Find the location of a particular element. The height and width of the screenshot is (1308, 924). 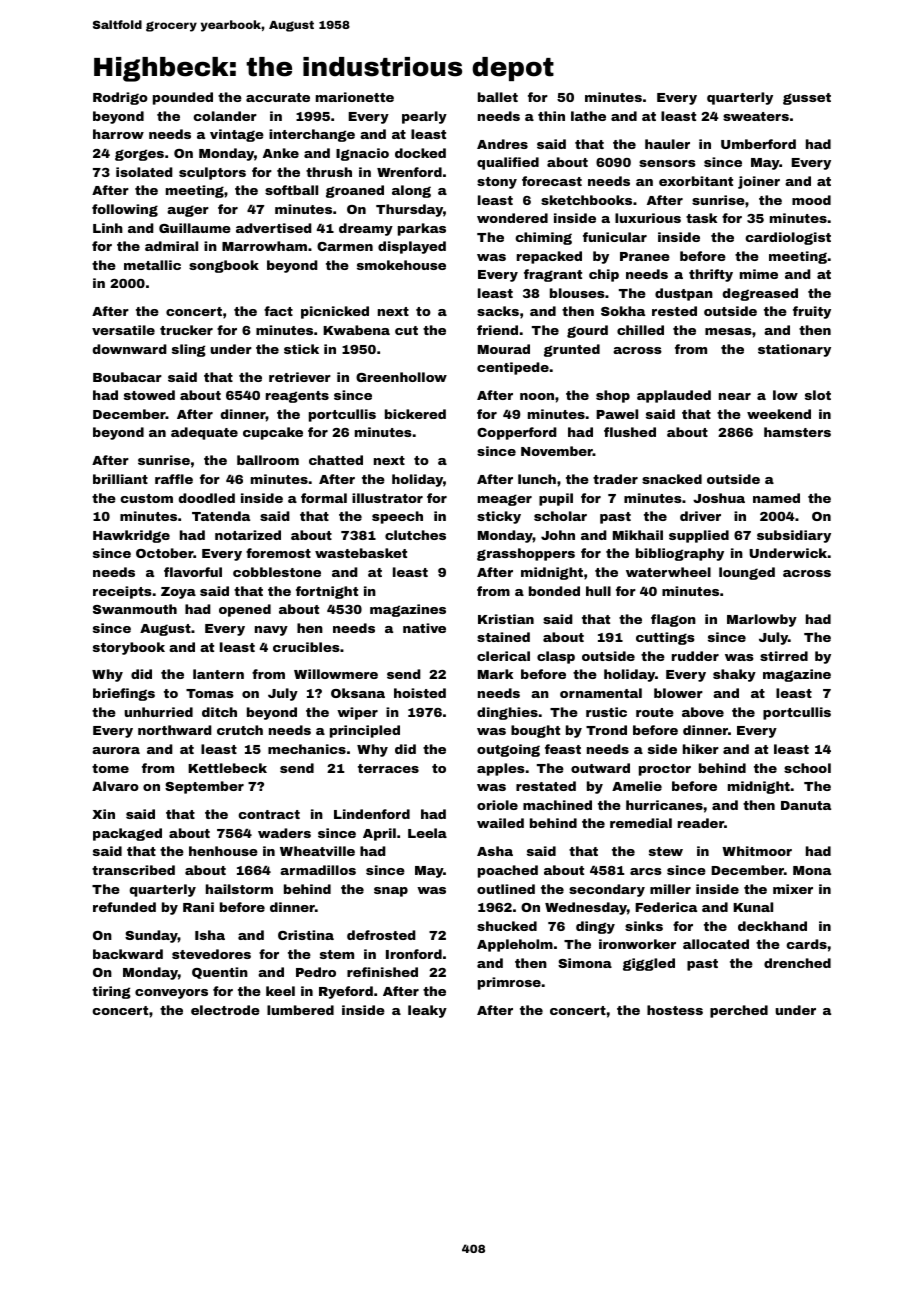

primrose is located at coordinates (509, 983).
